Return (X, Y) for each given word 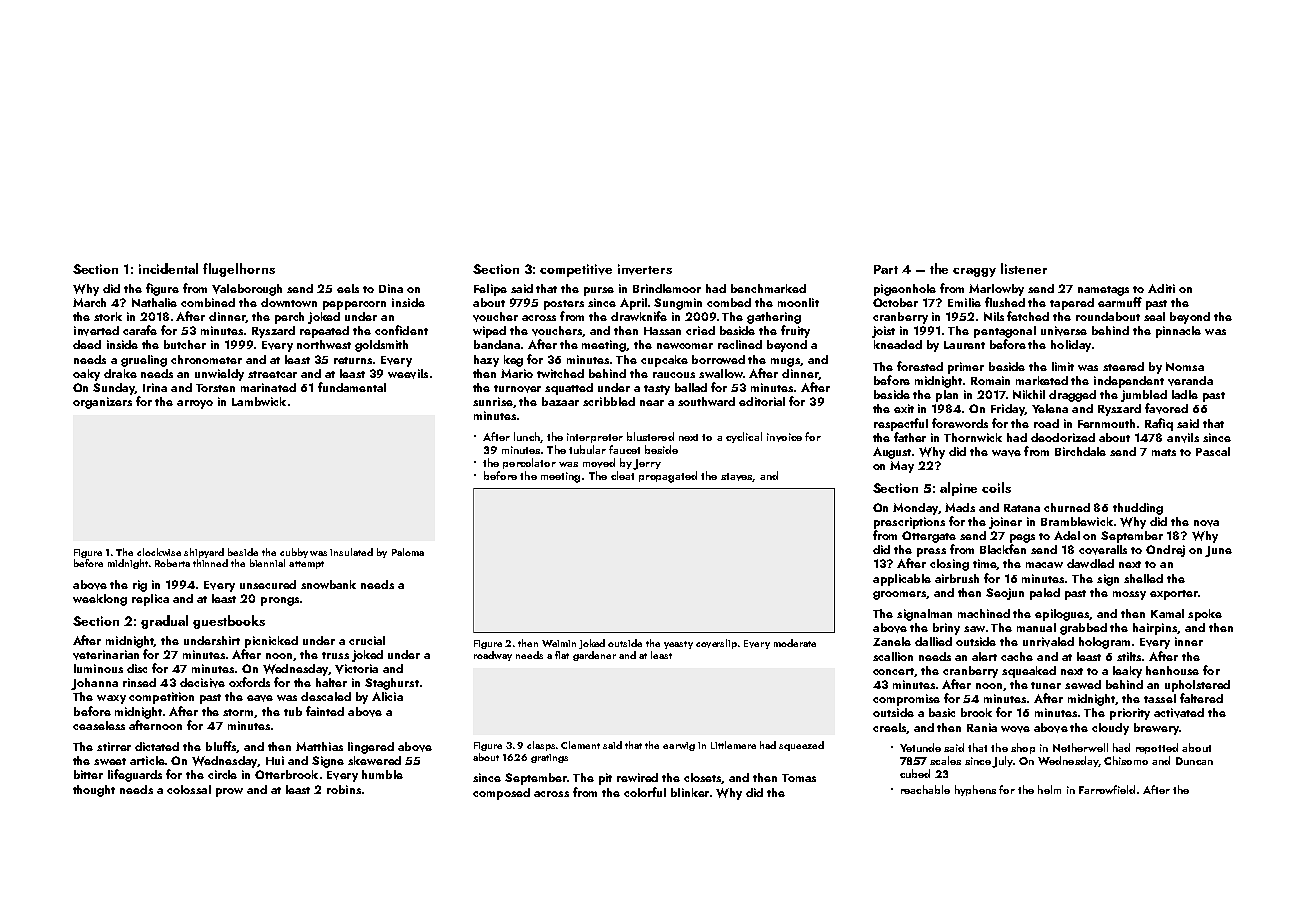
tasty (657, 390)
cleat (622, 475)
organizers (102, 403)
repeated (324, 332)
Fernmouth (1106, 423)
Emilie (964, 302)
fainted (325, 711)
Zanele (892, 641)
